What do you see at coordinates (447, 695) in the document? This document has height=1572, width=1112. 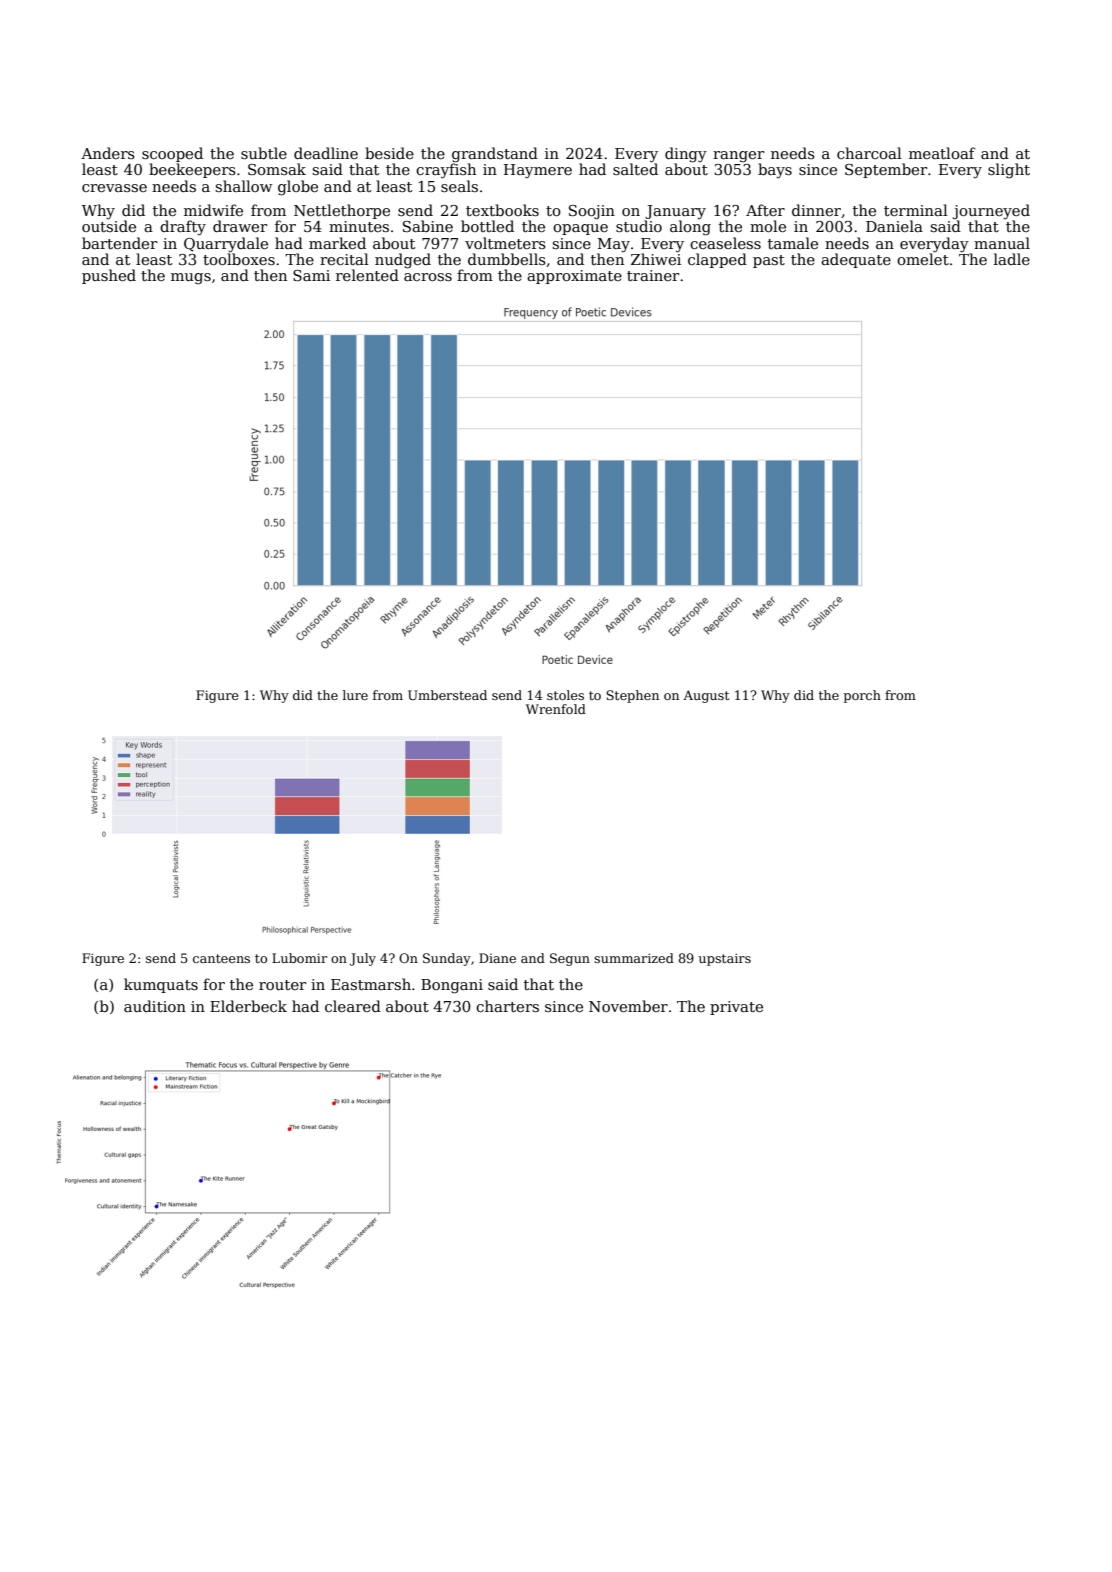 I see `Umberstead` at bounding box center [447, 695].
